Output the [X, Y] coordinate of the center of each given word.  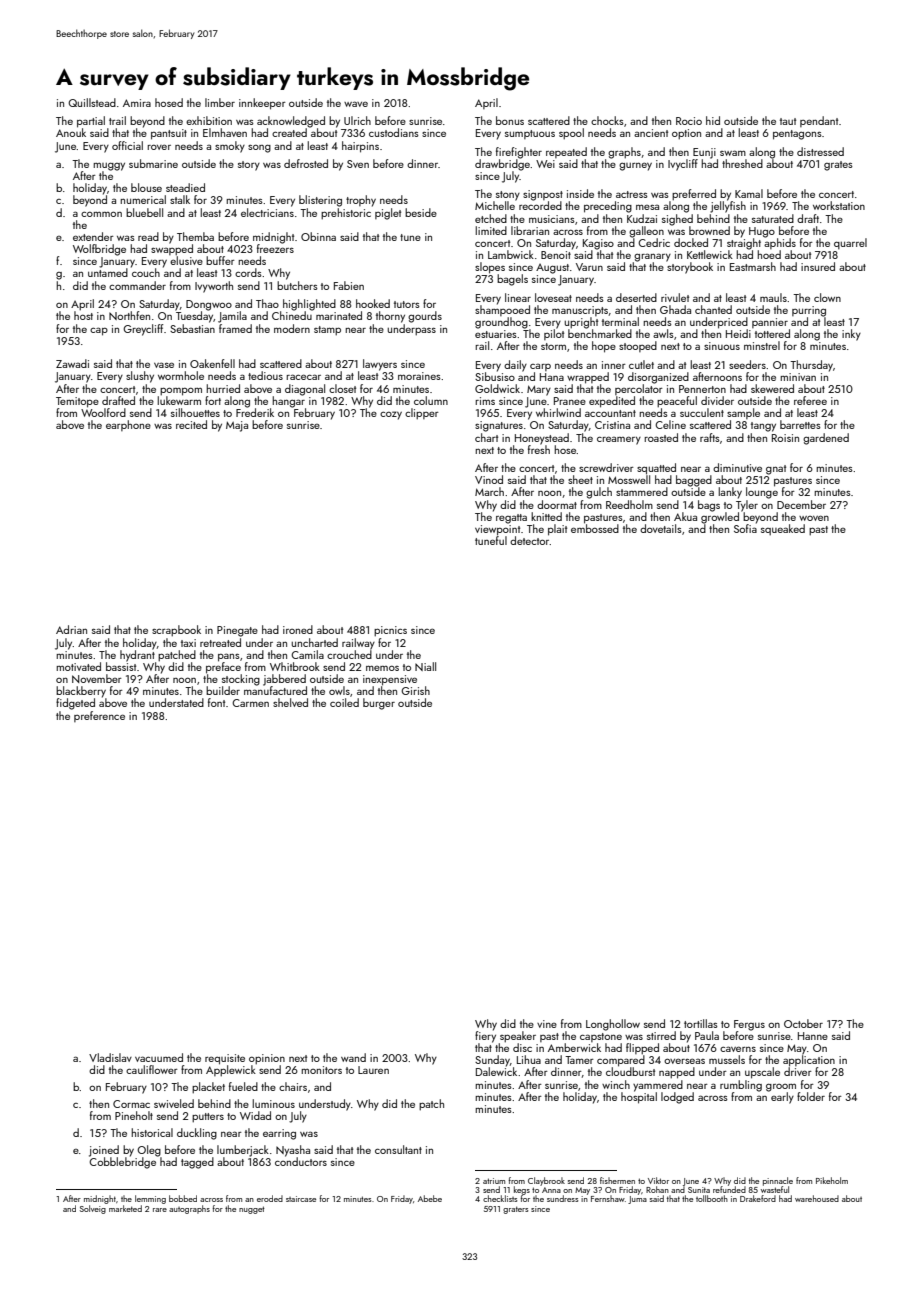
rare [160, 1210]
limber [220, 102]
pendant [819, 121]
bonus [510, 120]
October [803, 1023]
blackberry [81, 692]
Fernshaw [608, 1198]
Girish [415, 690]
